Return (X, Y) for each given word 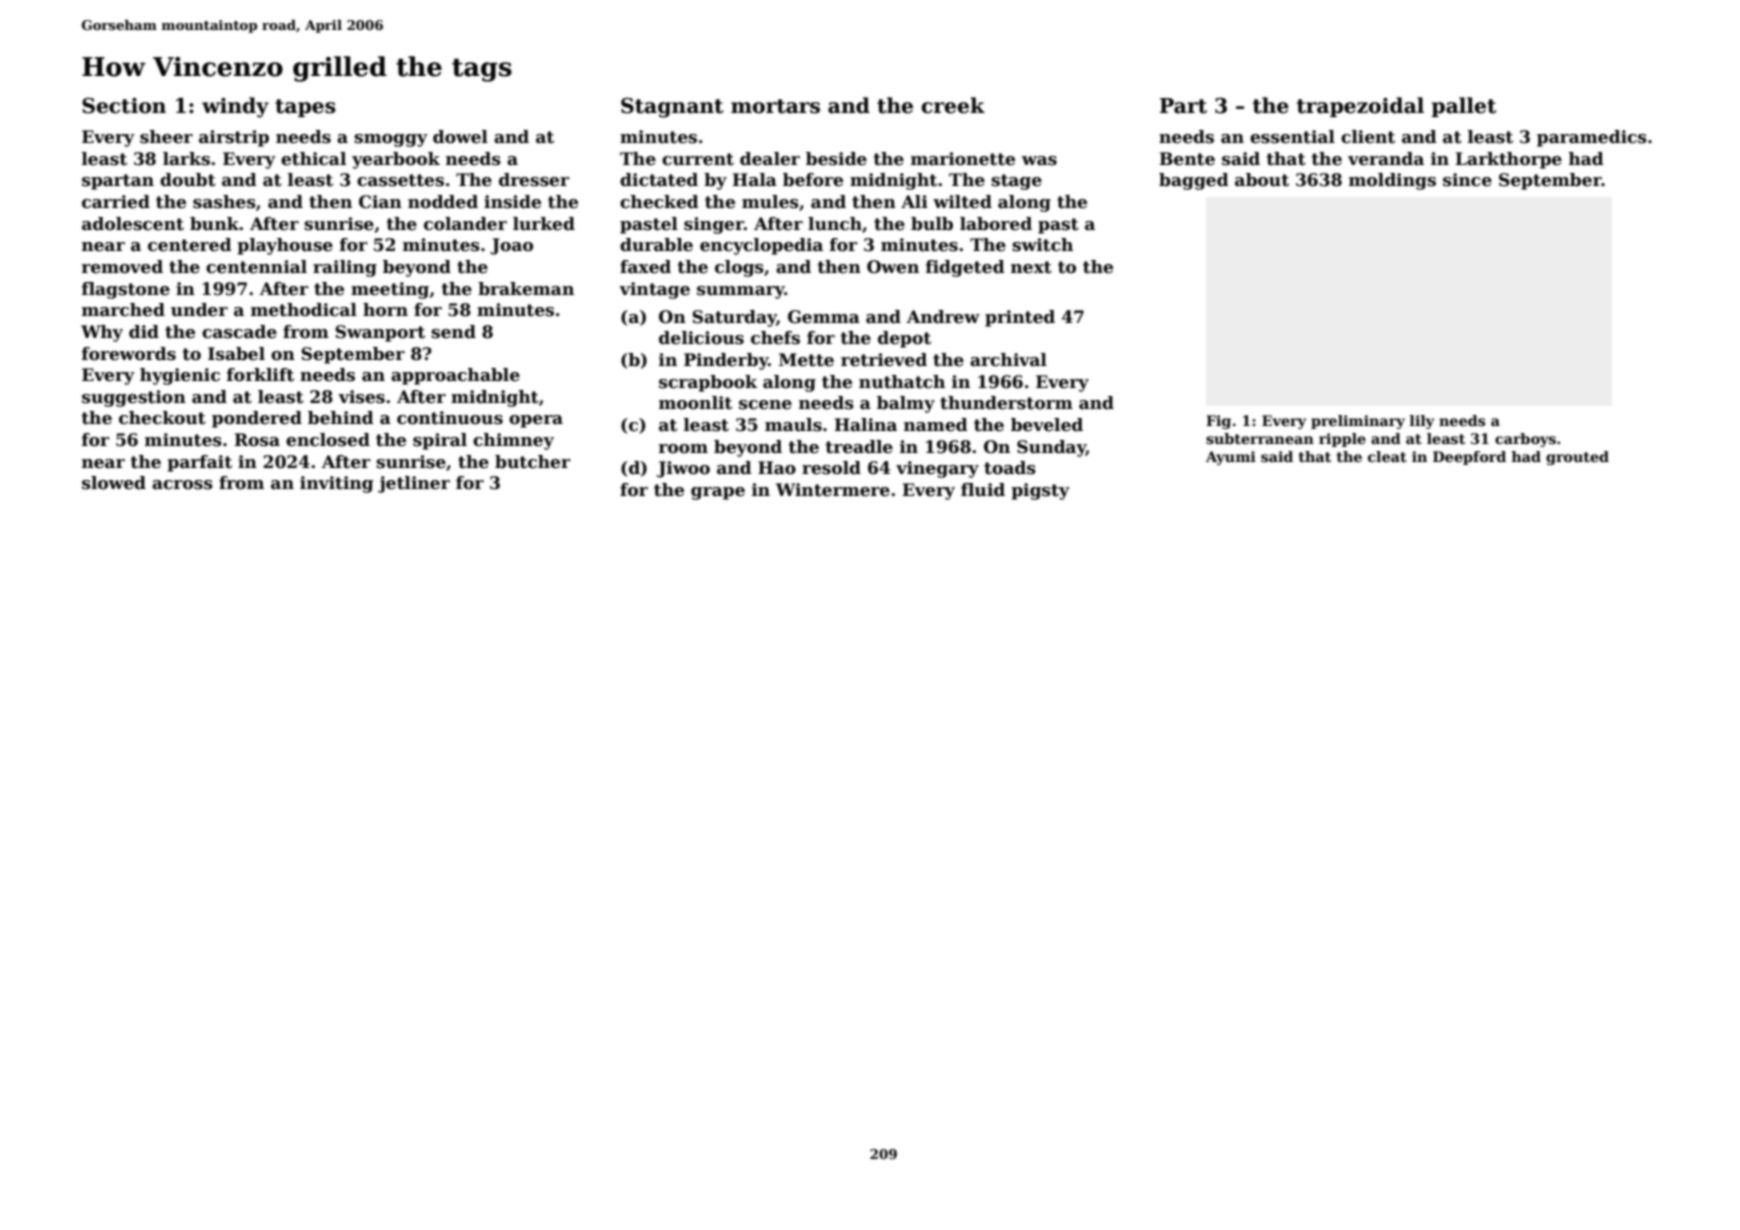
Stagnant (672, 108)
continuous (450, 418)
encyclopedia (761, 246)
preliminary (1358, 422)
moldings (1392, 181)
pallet (1464, 107)
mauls (793, 425)
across (182, 485)
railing (345, 268)
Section (124, 106)
